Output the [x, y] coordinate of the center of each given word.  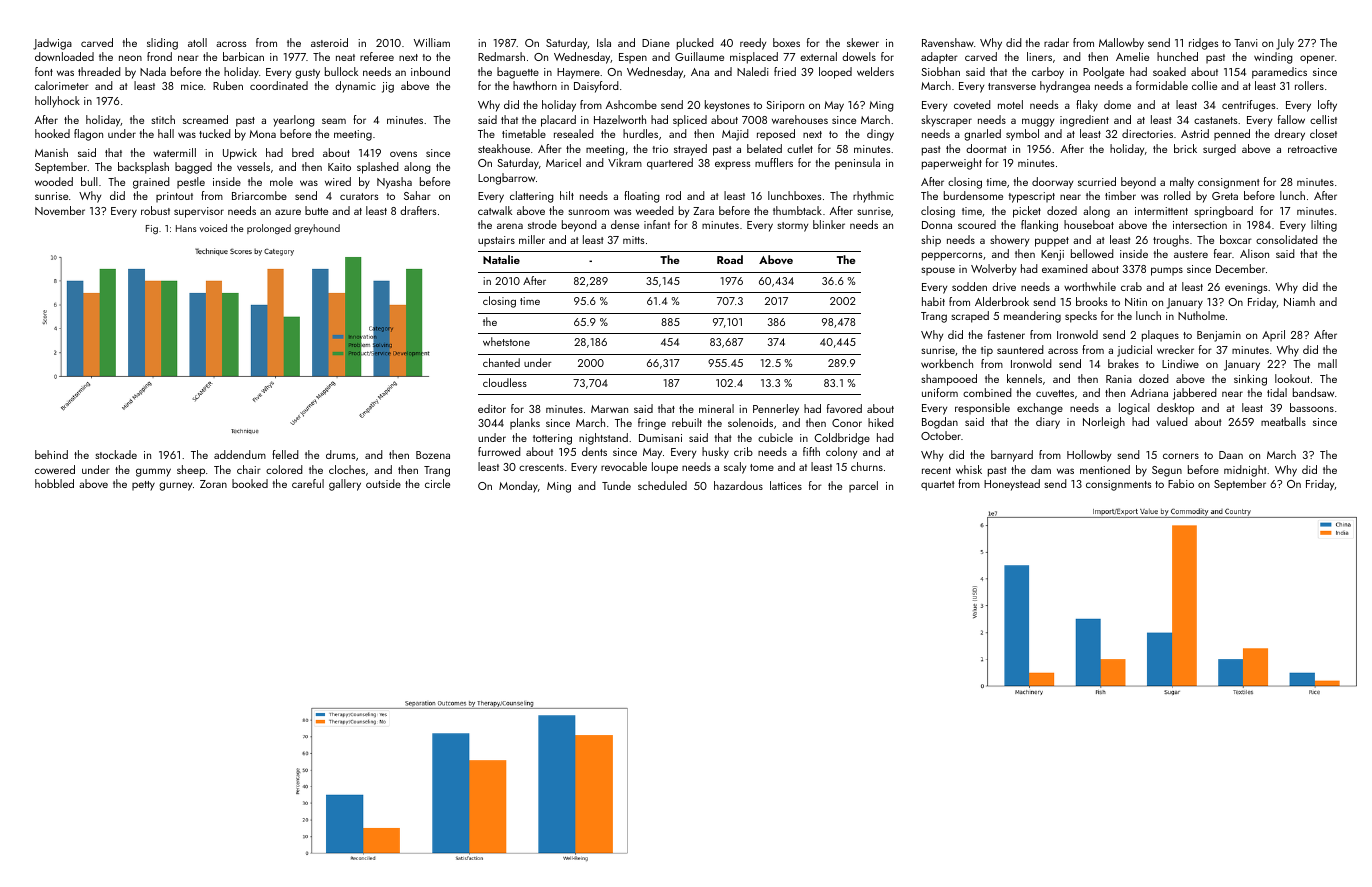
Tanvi [1246, 43]
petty [143, 486]
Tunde [616, 485]
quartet [938, 486]
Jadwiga [52, 44]
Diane [656, 43]
